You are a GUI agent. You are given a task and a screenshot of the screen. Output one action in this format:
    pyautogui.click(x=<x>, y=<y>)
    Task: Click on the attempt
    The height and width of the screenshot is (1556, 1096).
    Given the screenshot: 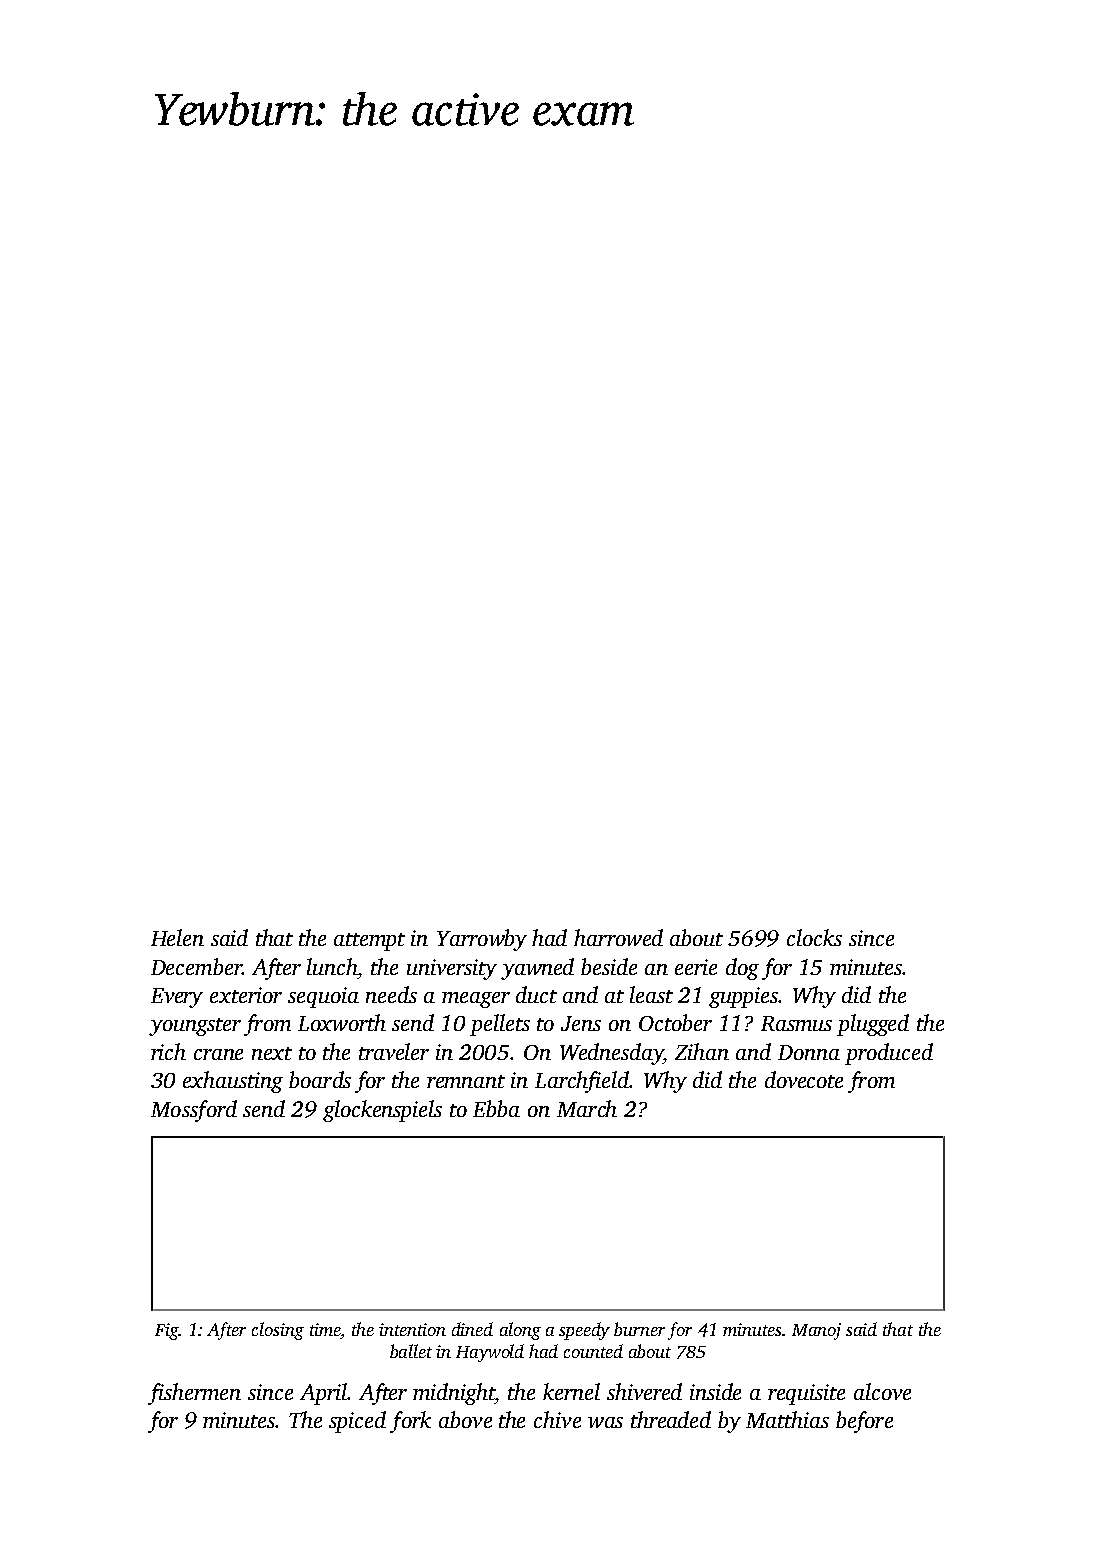 What is the action you would take?
    pyautogui.click(x=369, y=942)
